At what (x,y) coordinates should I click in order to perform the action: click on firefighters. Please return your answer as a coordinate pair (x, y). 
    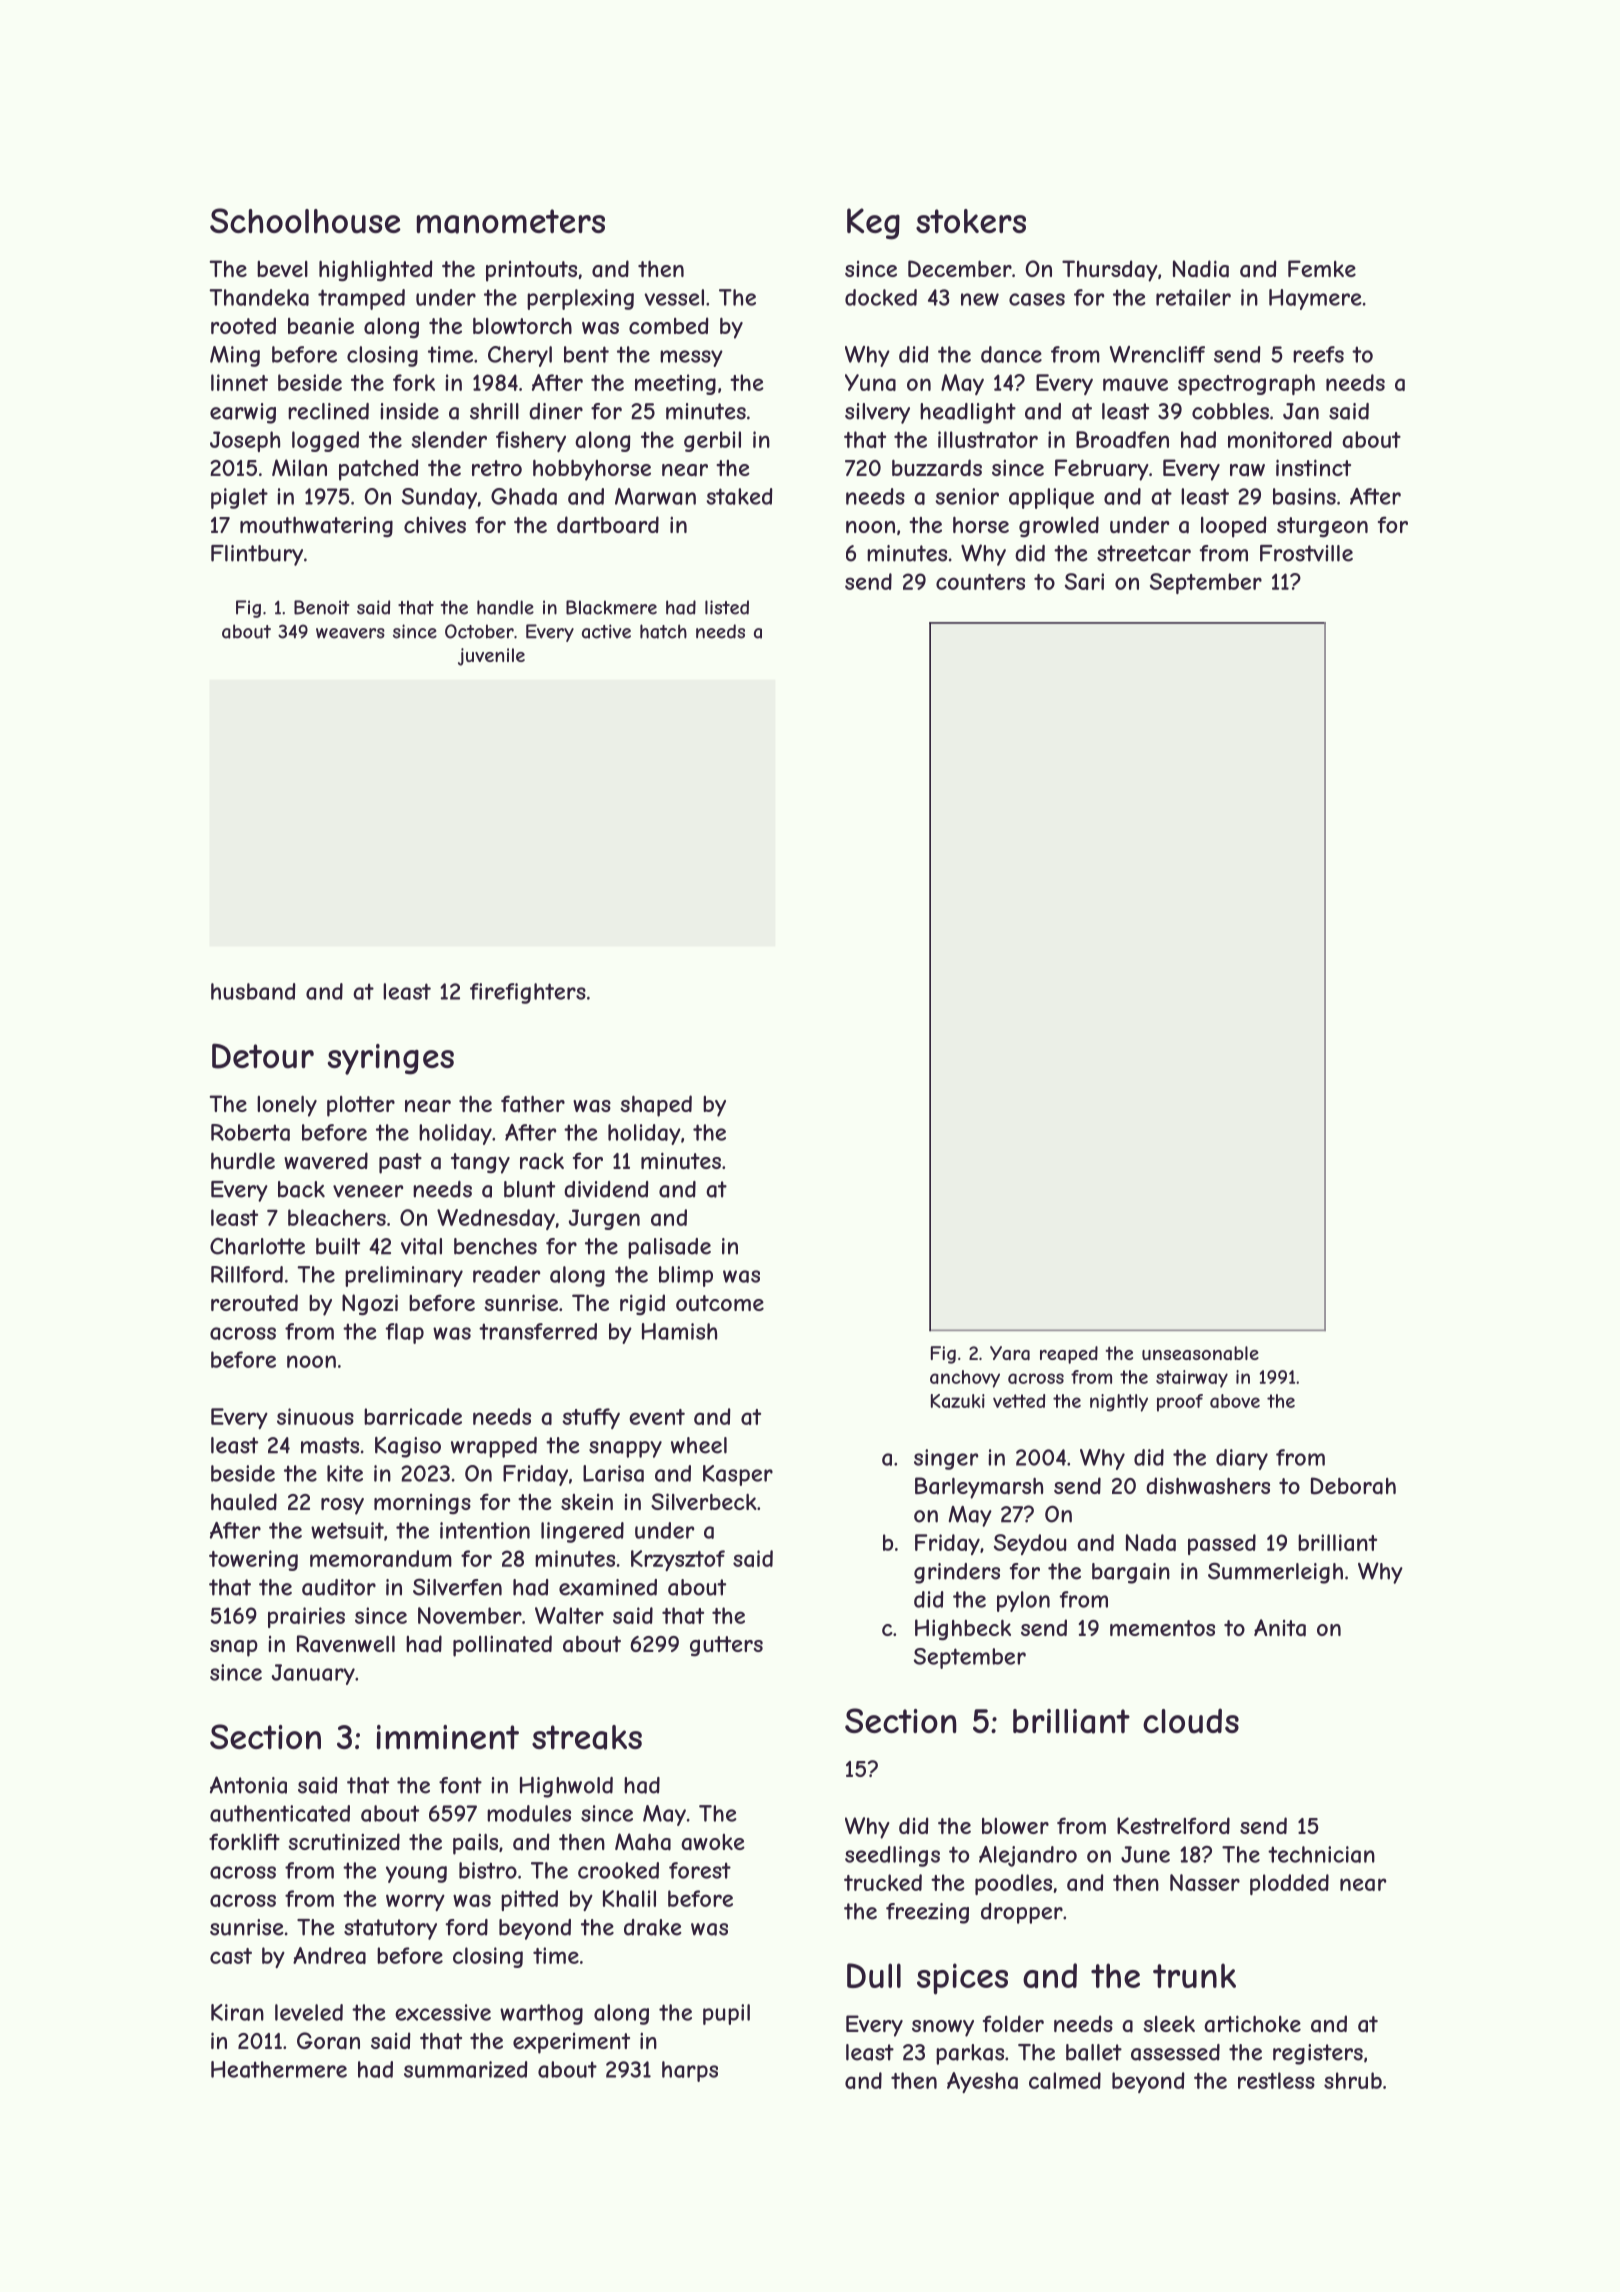
    Looking at the image, I should click on (528, 993).
